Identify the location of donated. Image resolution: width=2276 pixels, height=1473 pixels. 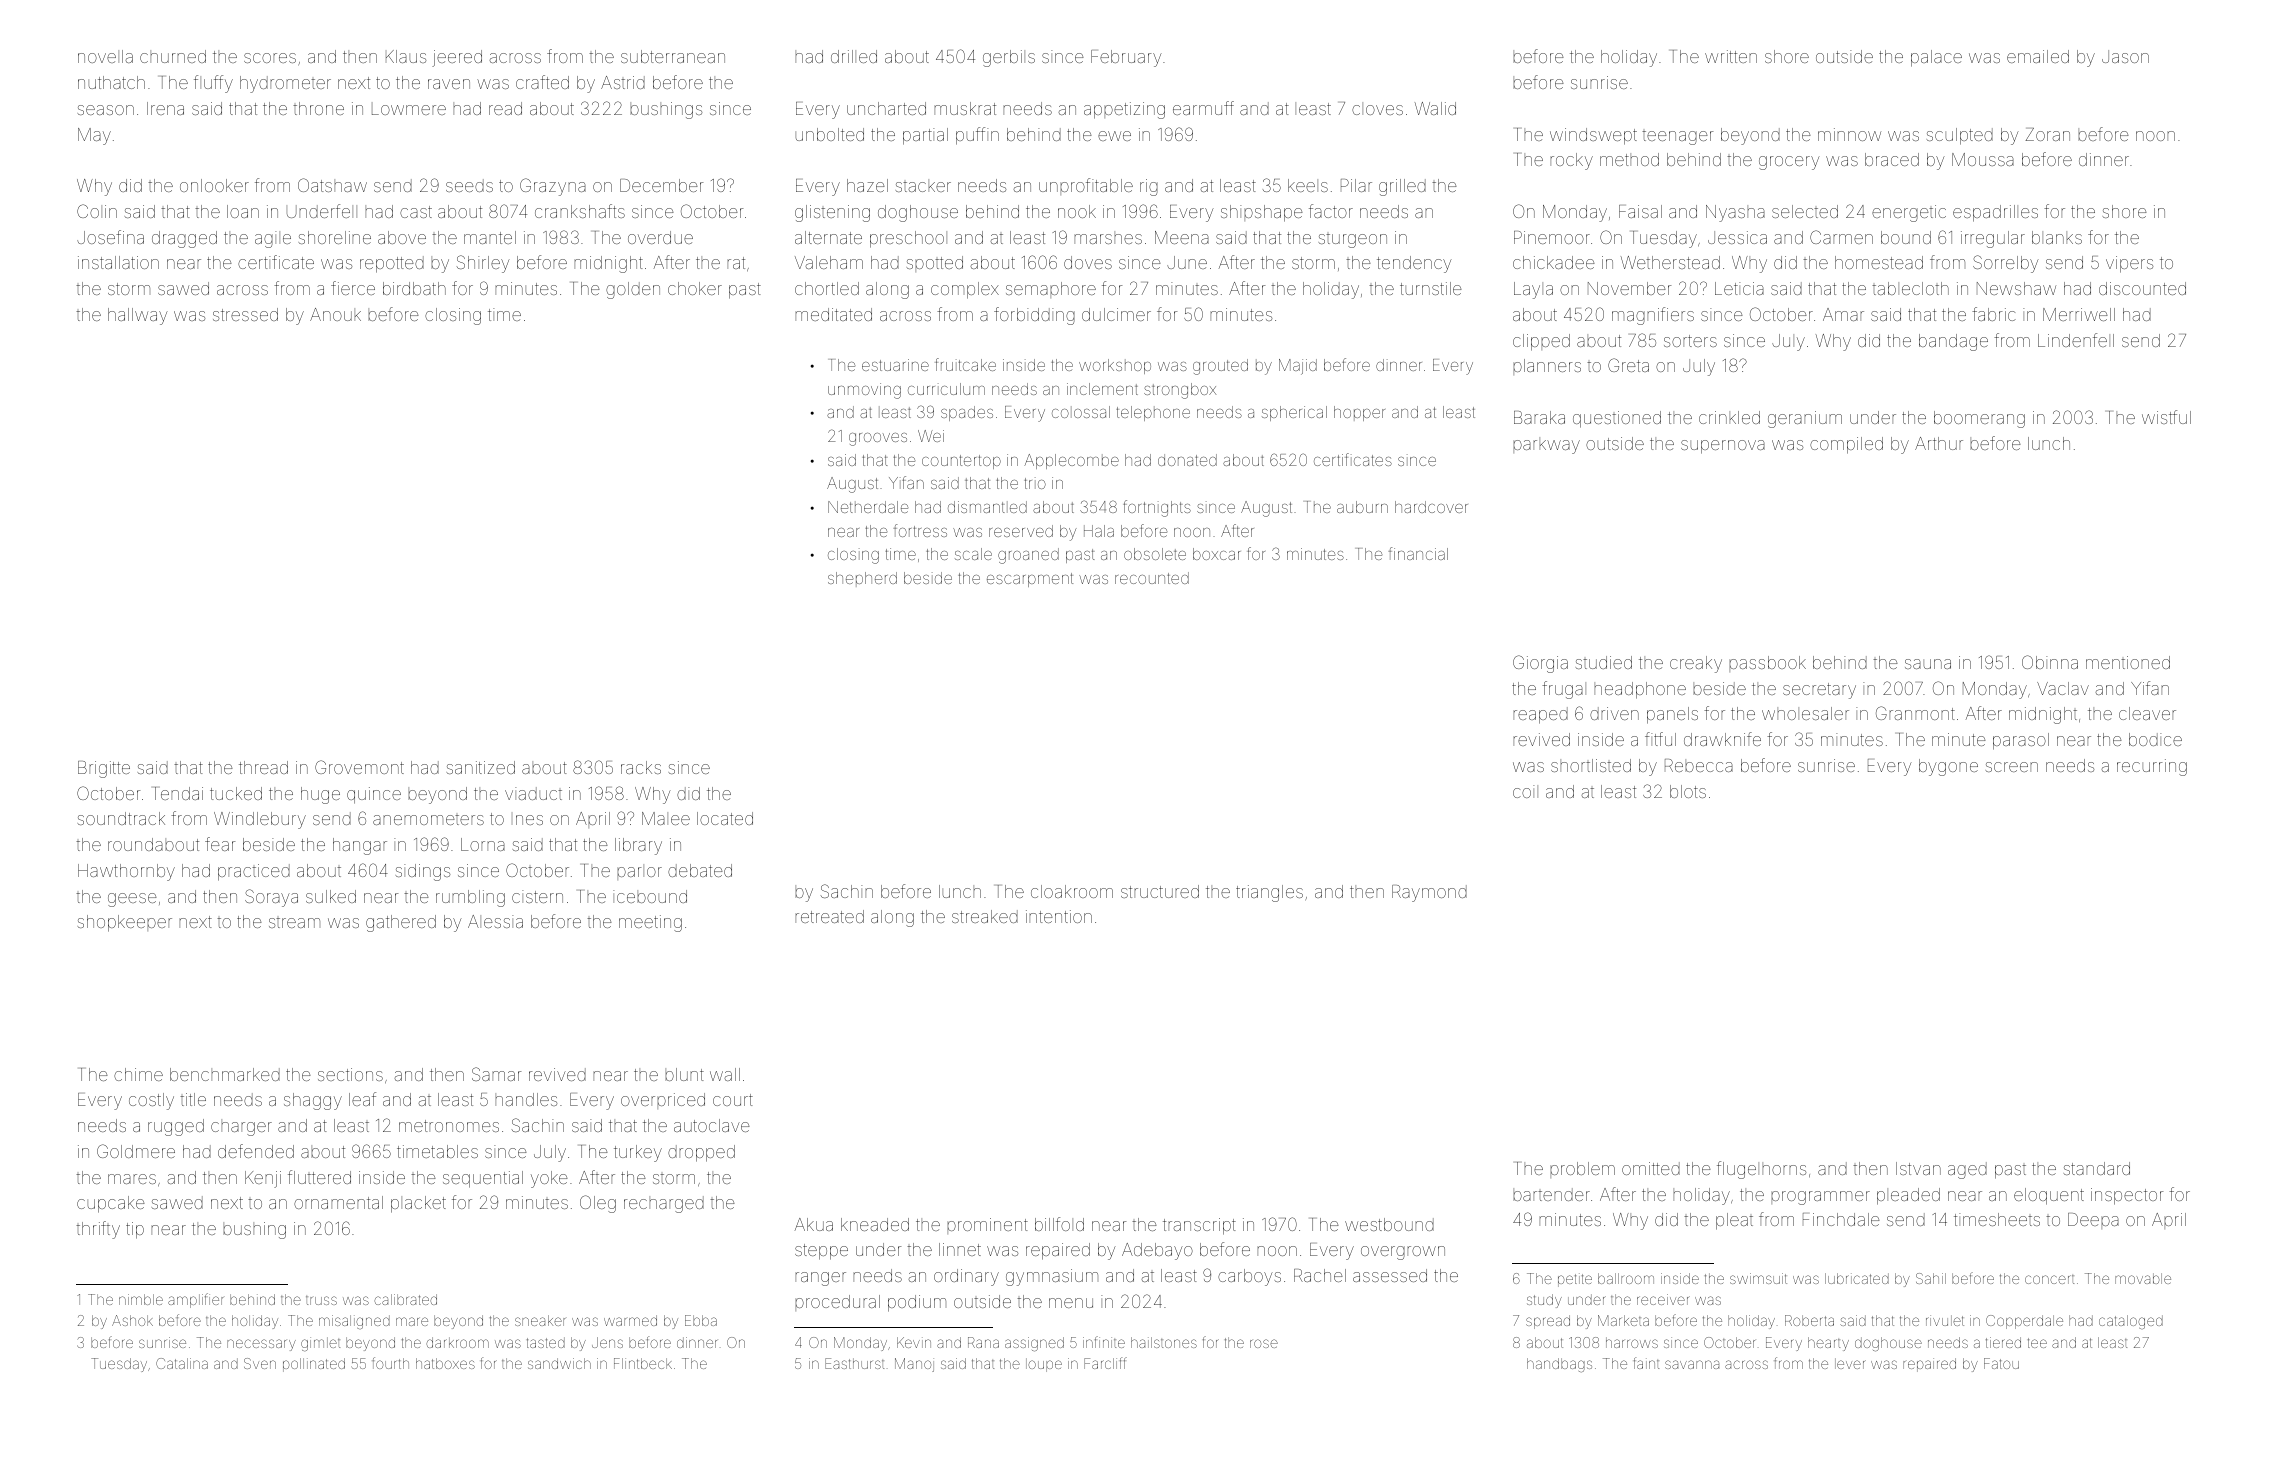
(1187, 460).
